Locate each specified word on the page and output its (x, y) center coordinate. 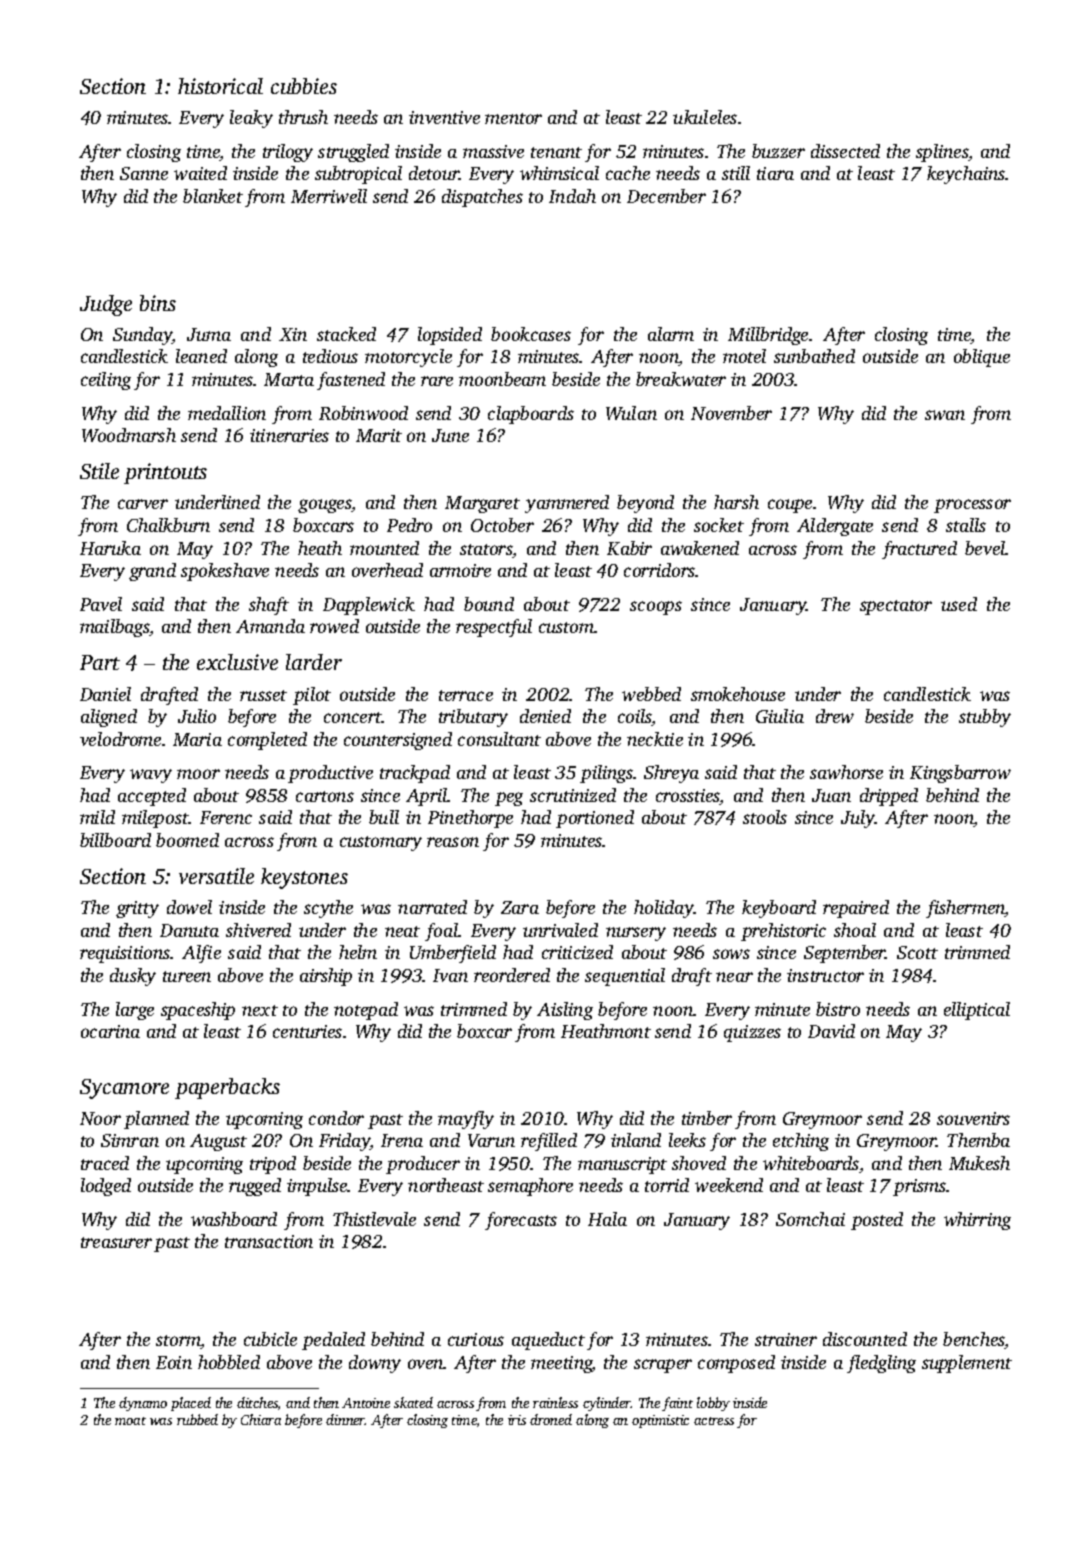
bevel (985, 548)
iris (517, 1420)
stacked (346, 334)
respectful (494, 628)
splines (942, 153)
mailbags (115, 628)
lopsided (450, 336)
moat (130, 1421)
